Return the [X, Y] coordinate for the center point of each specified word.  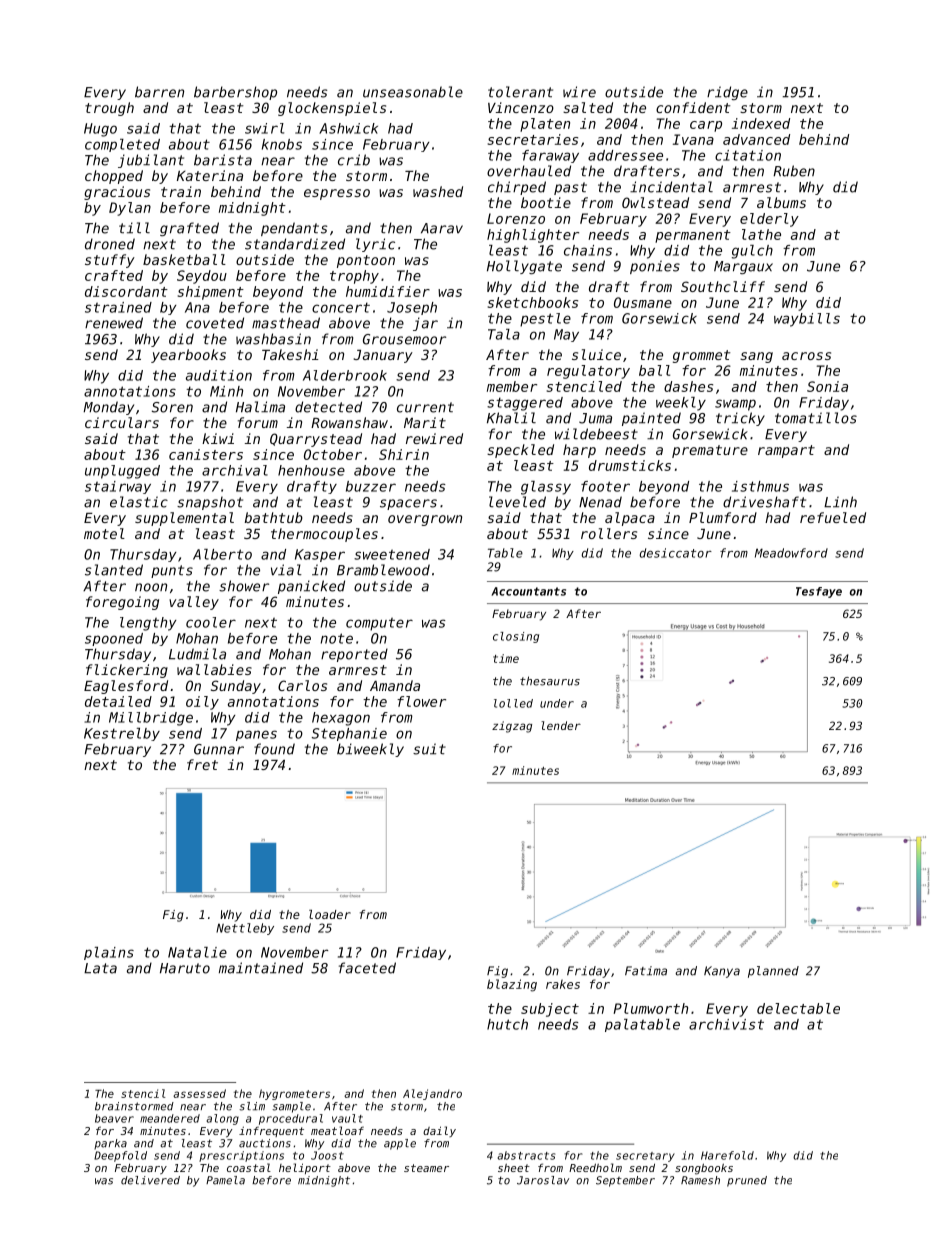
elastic [139, 502]
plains [109, 953]
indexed [761, 123]
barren [159, 92]
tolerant [520, 92]
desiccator [675, 553]
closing [516, 637]
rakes [563, 984]
